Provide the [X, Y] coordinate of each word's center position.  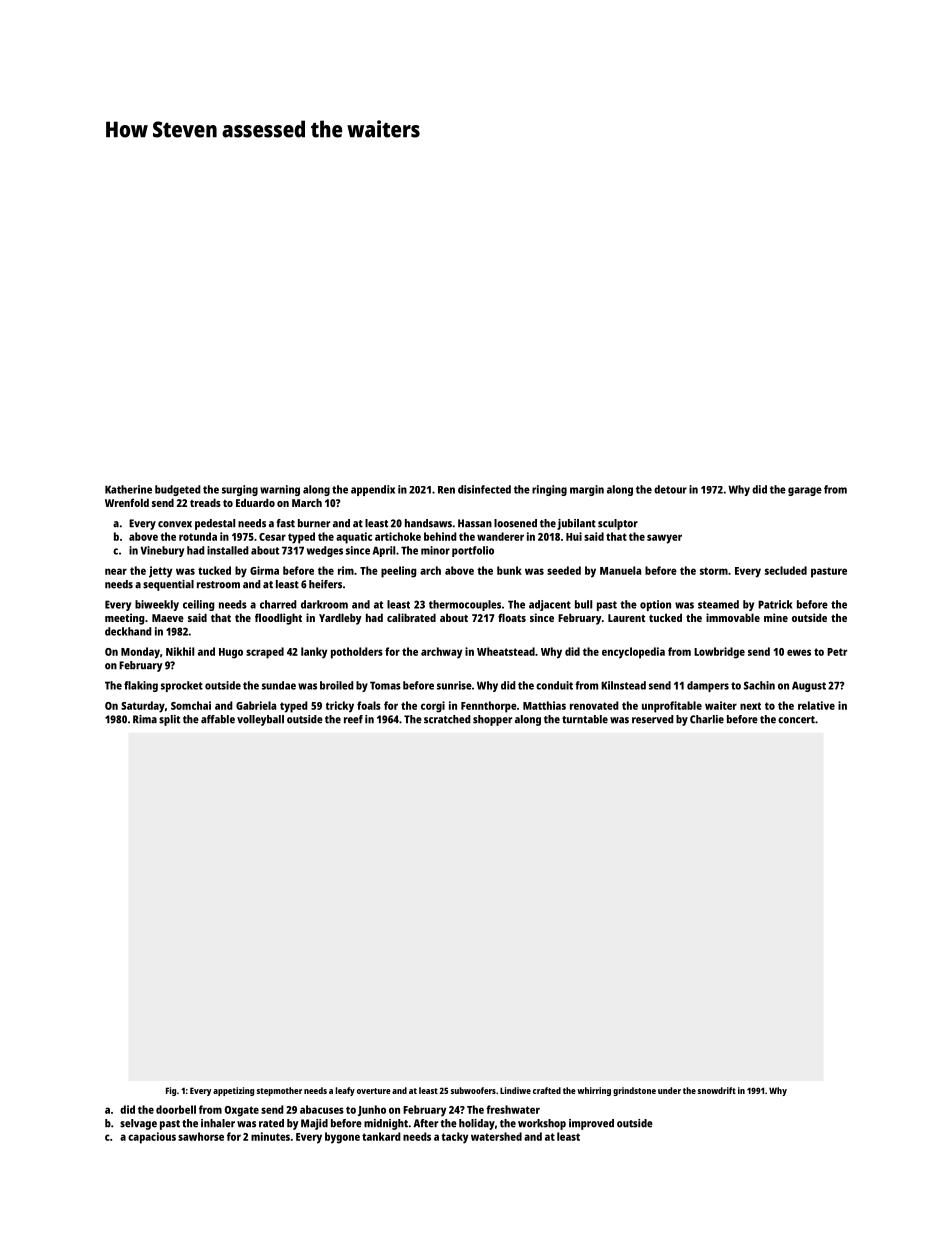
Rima [145, 719]
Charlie [707, 719]
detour [670, 489]
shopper [492, 720]
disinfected [484, 489]
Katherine [128, 489]
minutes [270, 1136]
